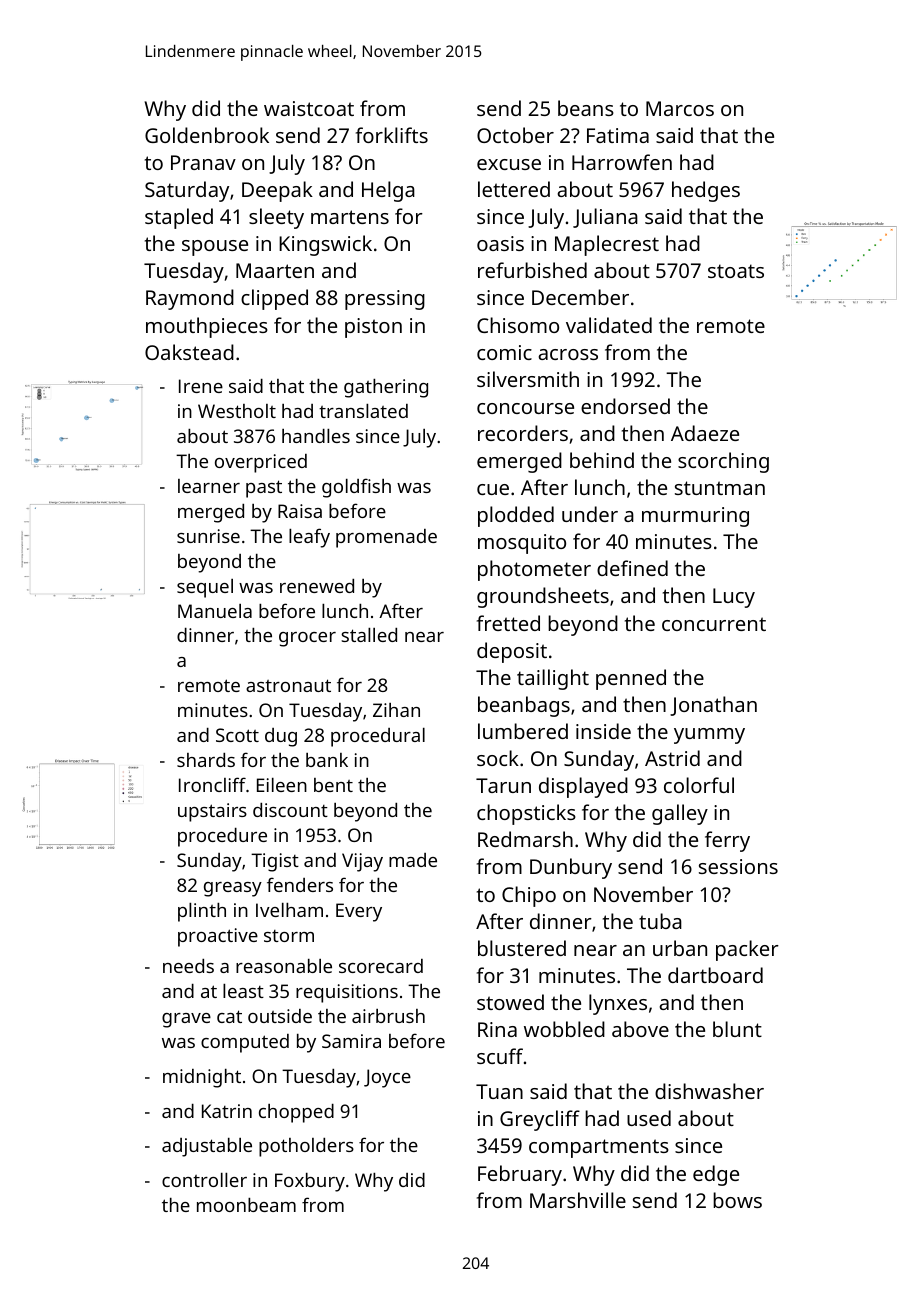 The height and width of the image is (1311, 924). Describe the element at coordinates (695, 517) in the image. I see `murmuring` at that location.
